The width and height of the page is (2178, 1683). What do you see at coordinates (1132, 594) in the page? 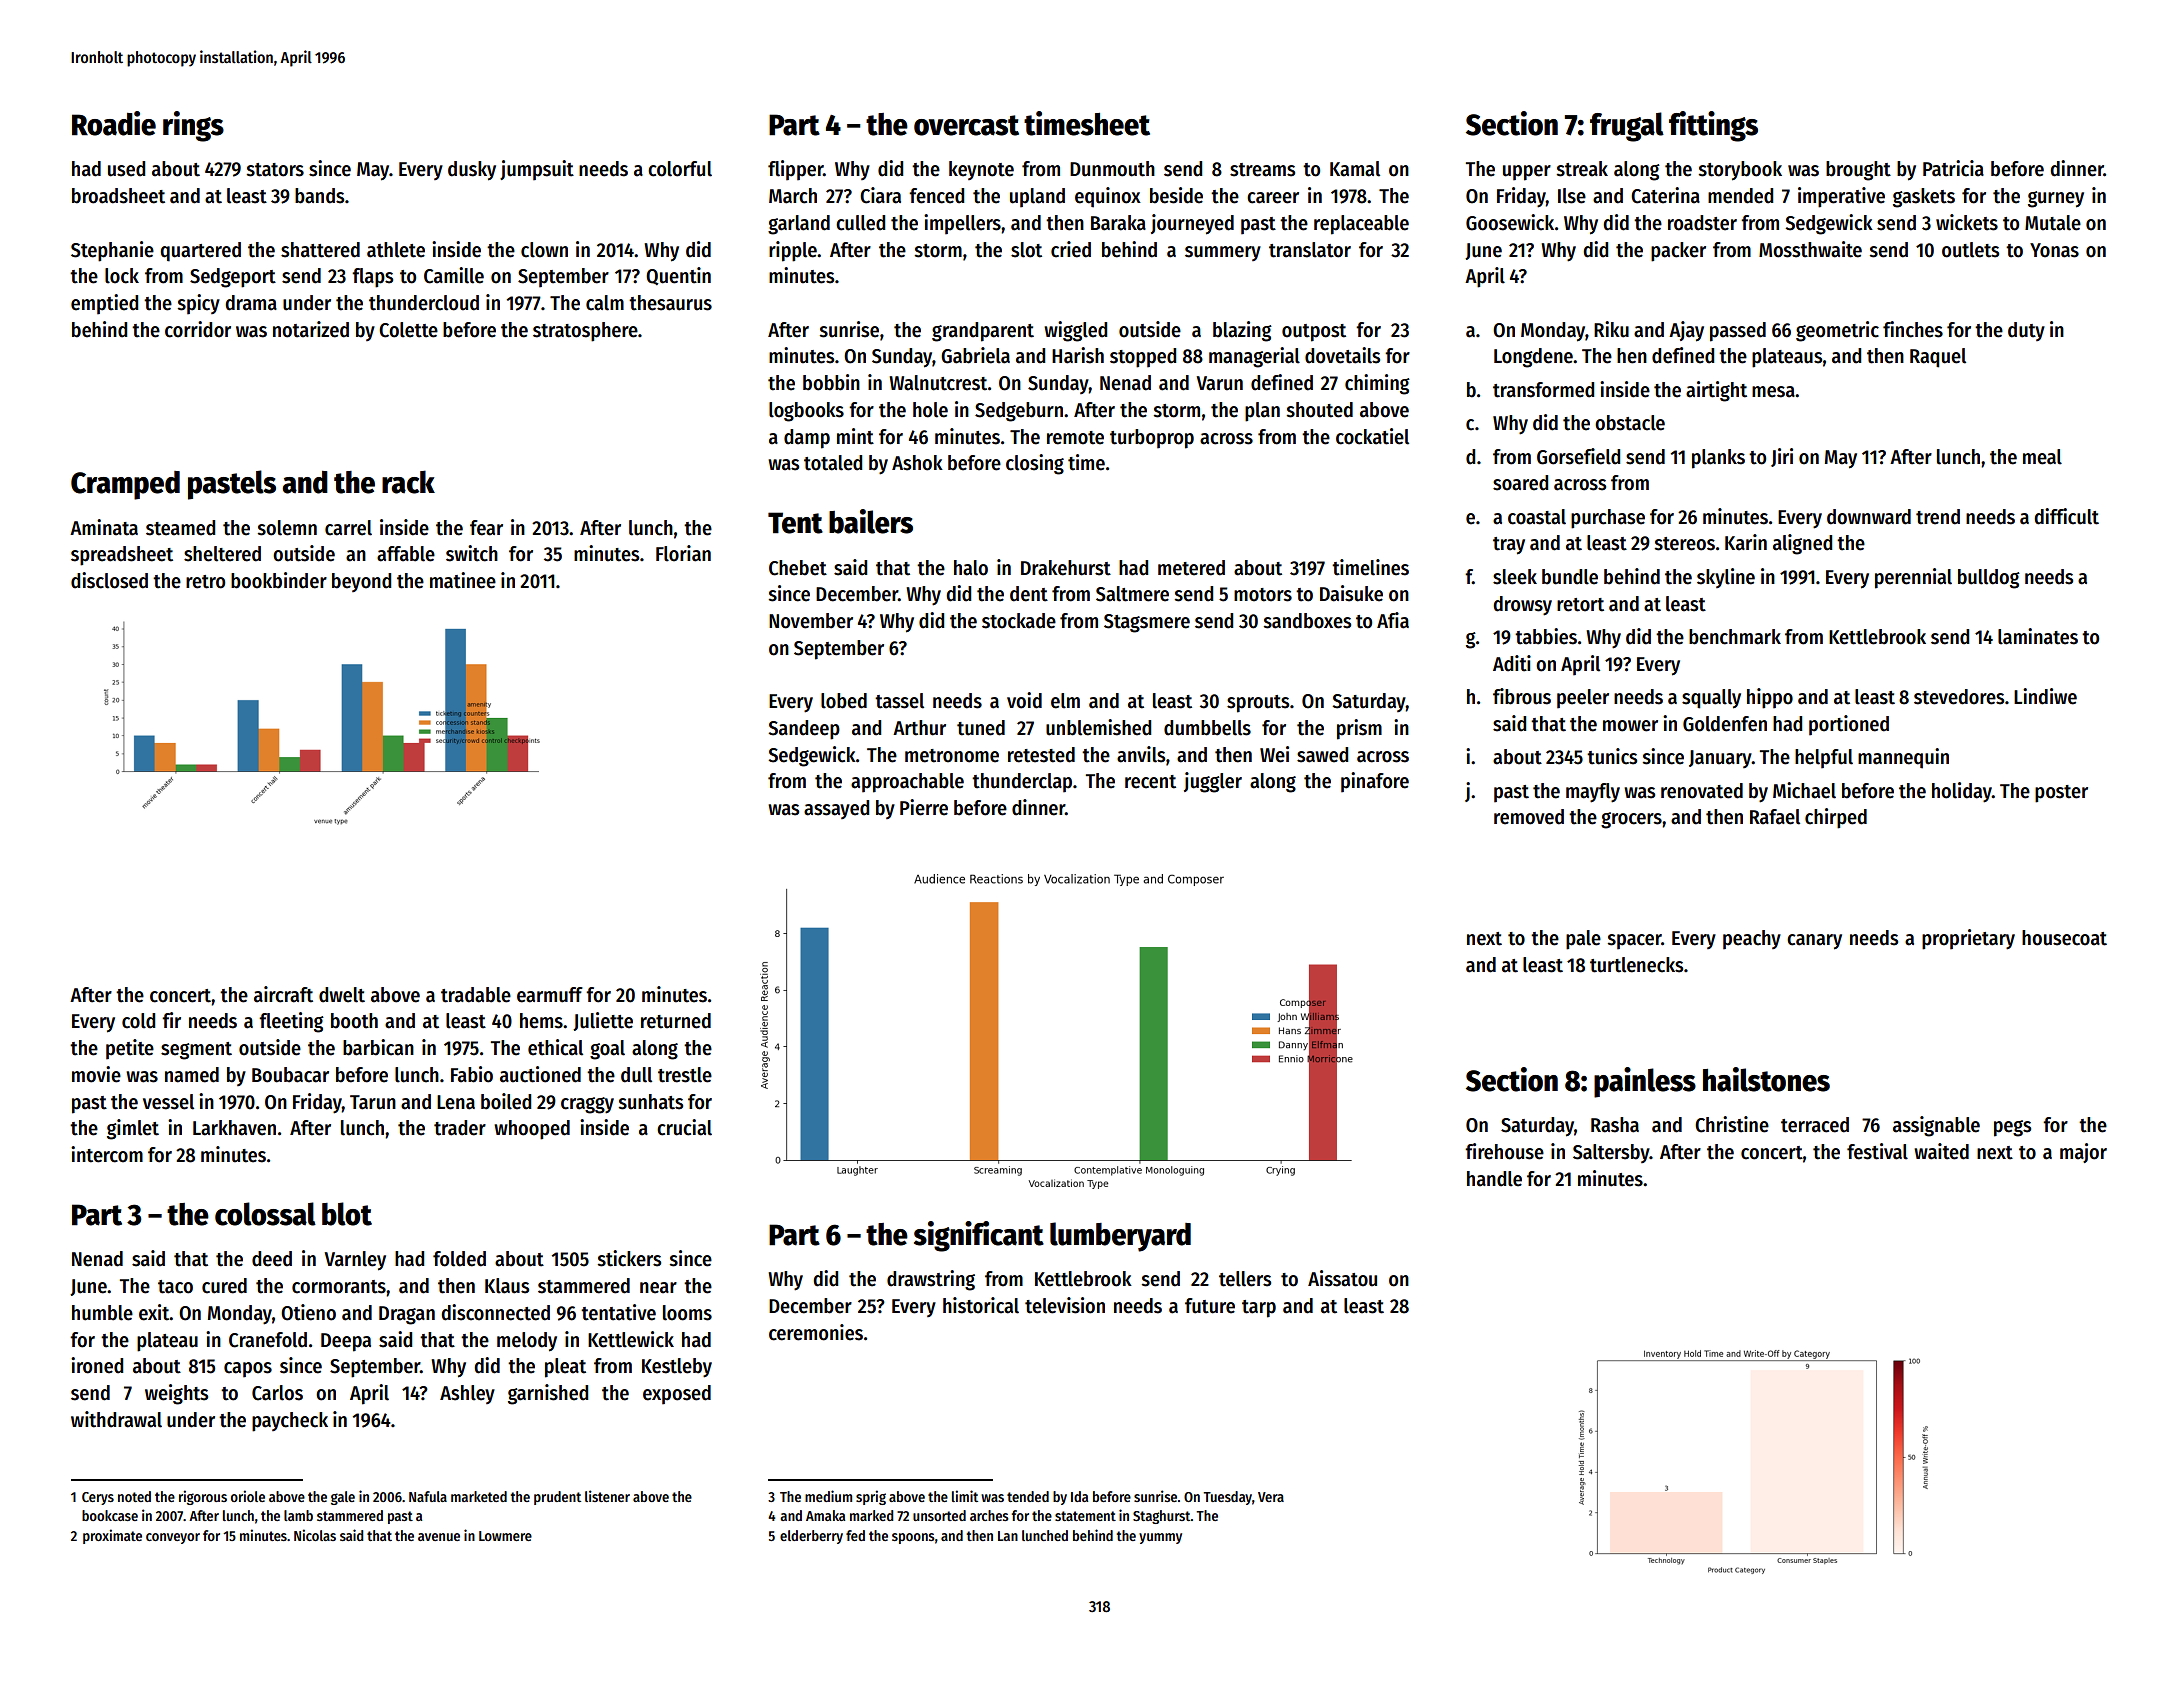
I see `Saltmere` at bounding box center [1132, 594].
